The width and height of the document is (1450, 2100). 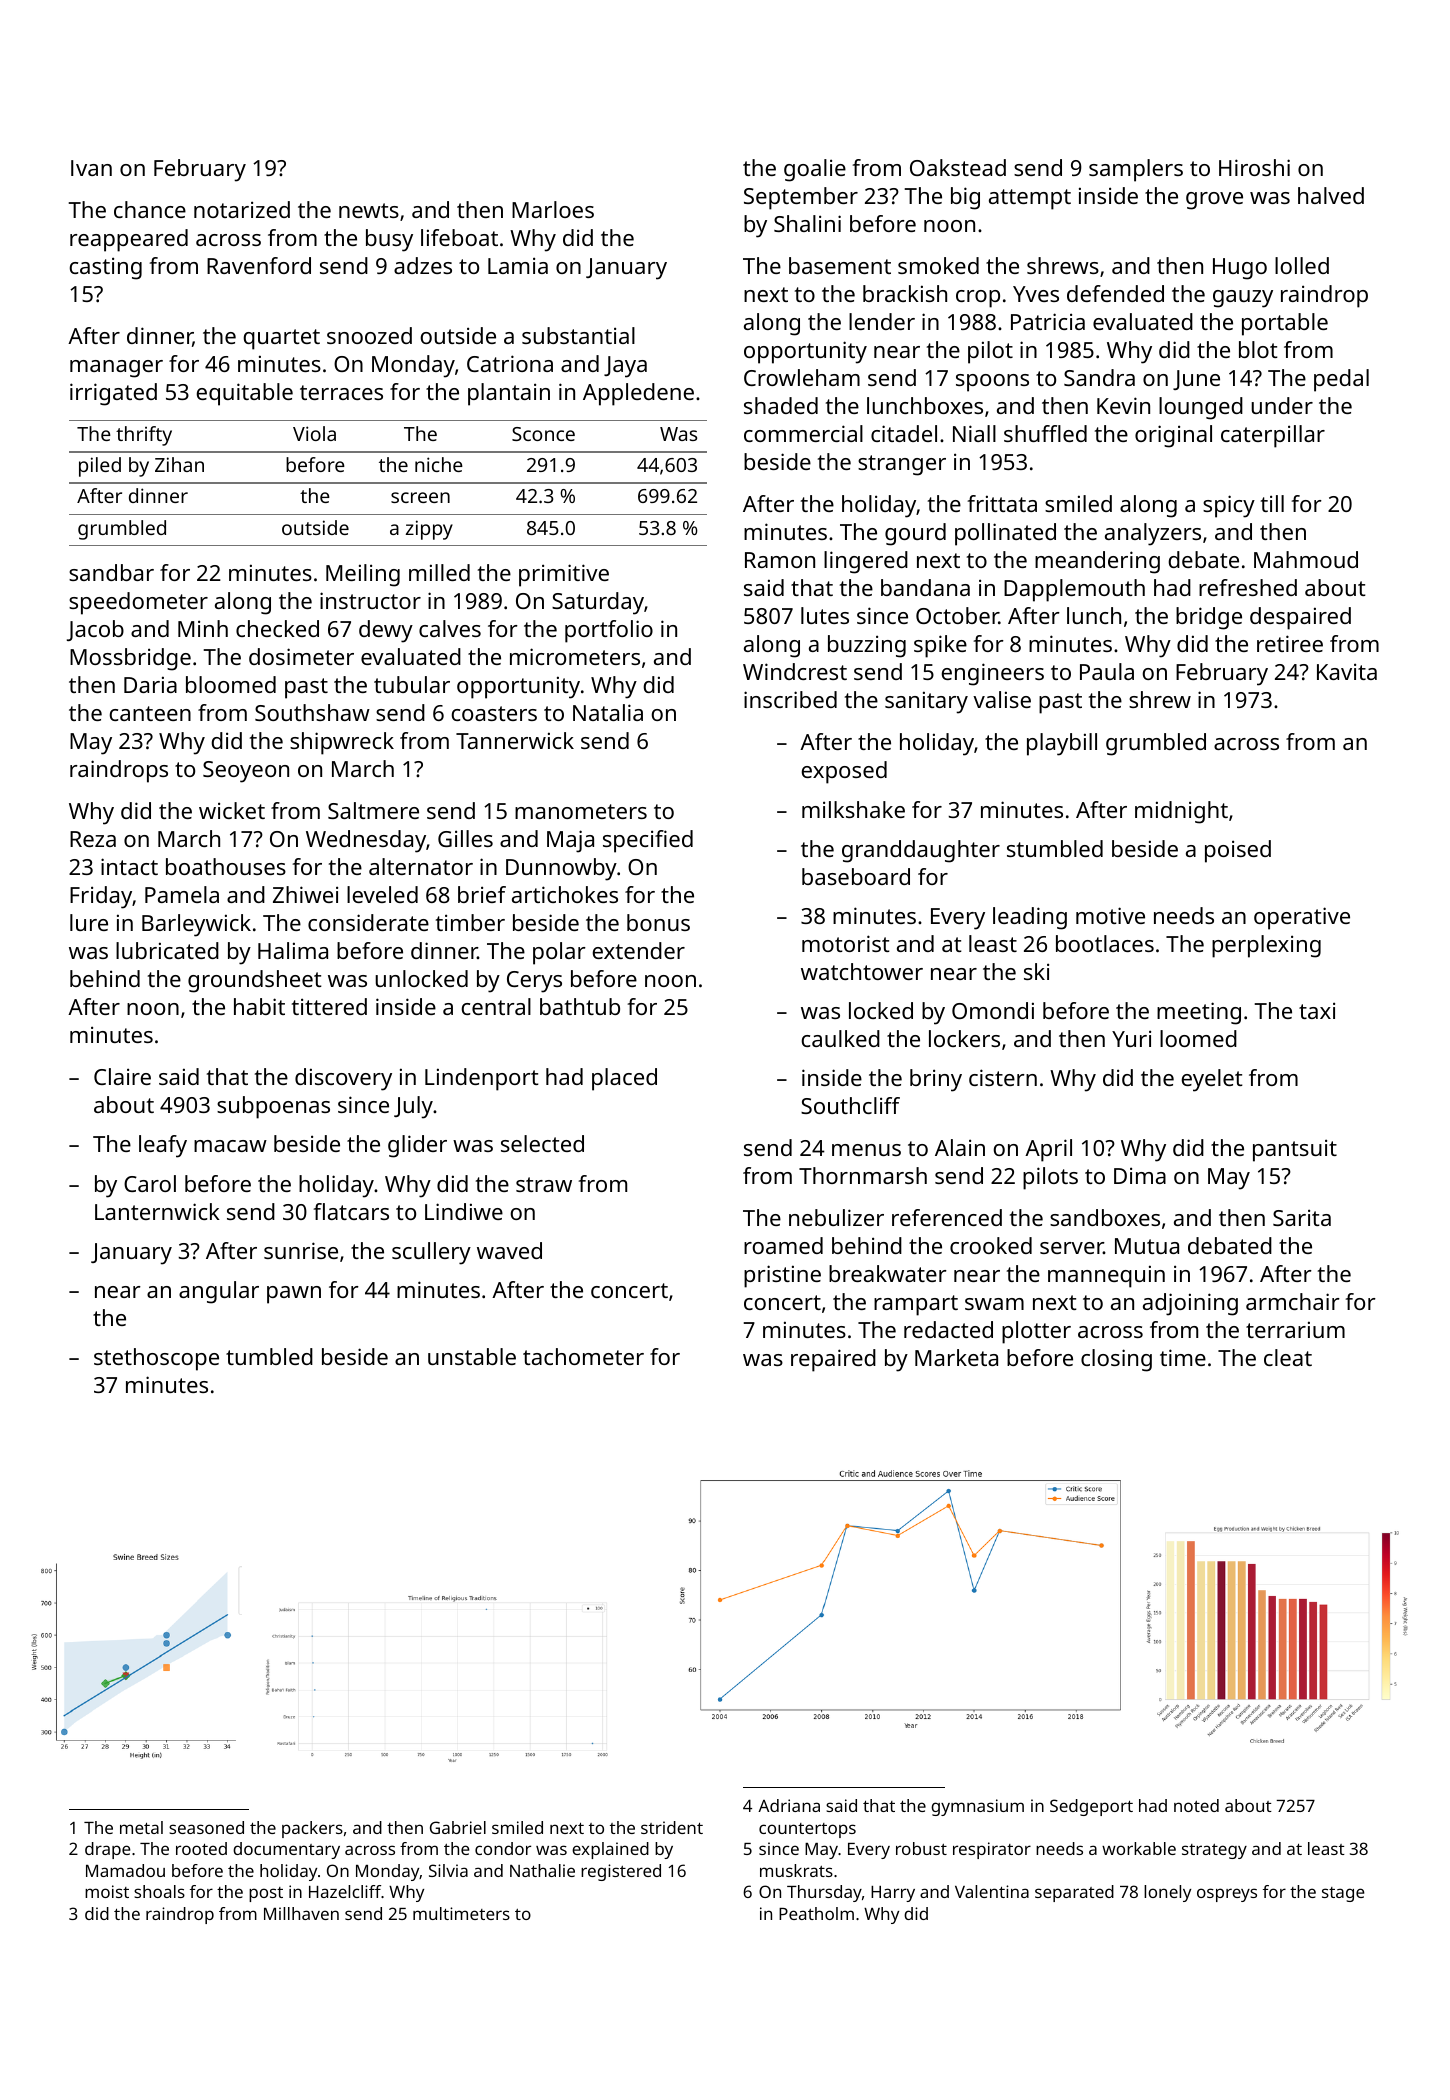 I want to click on closing, so click(x=1116, y=1360).
